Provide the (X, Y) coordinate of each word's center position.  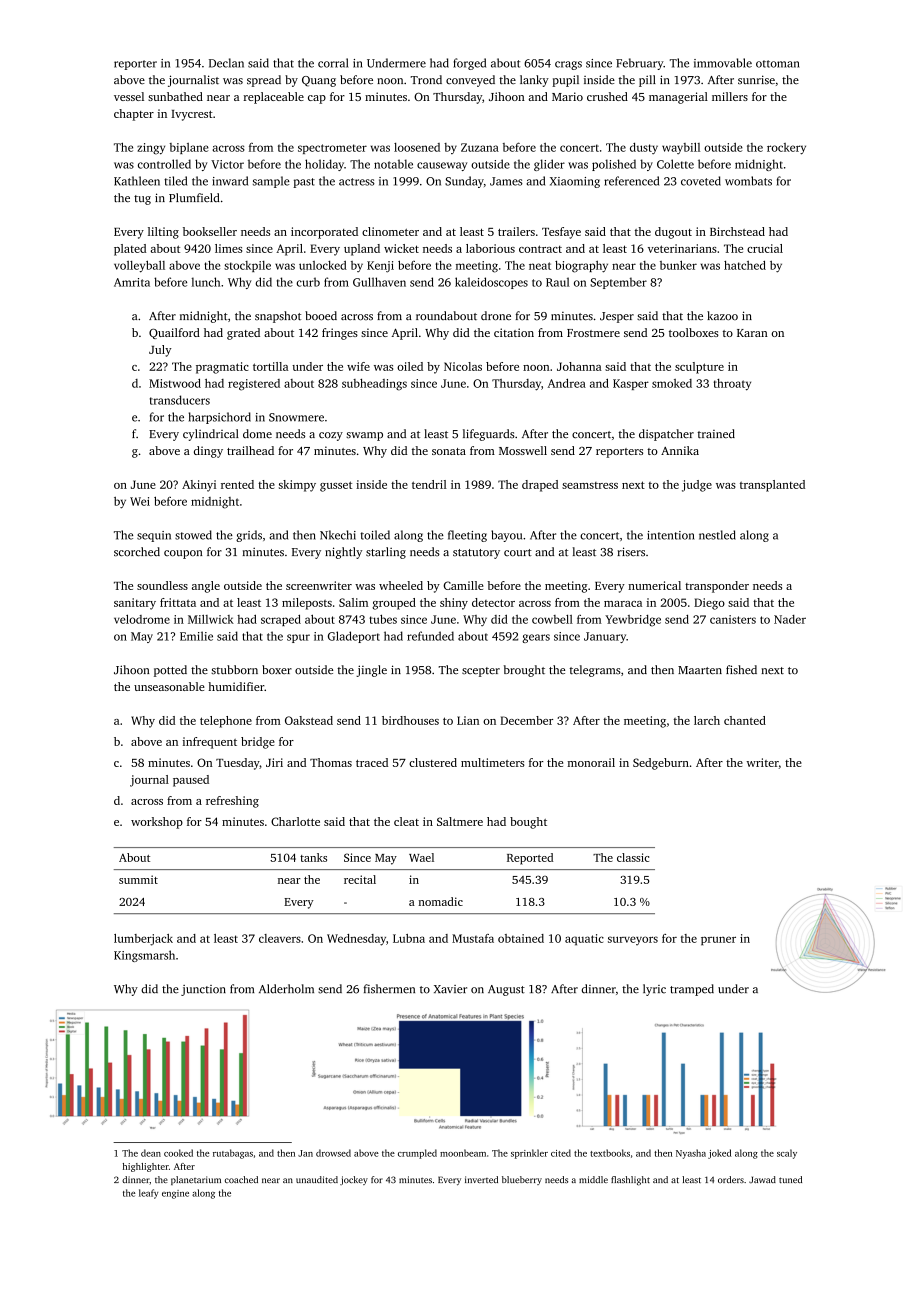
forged (469, 64)
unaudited (317, 1179)
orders (731, 1179)
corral (333, 63)
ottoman (777, 64)
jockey (354, 1180)
